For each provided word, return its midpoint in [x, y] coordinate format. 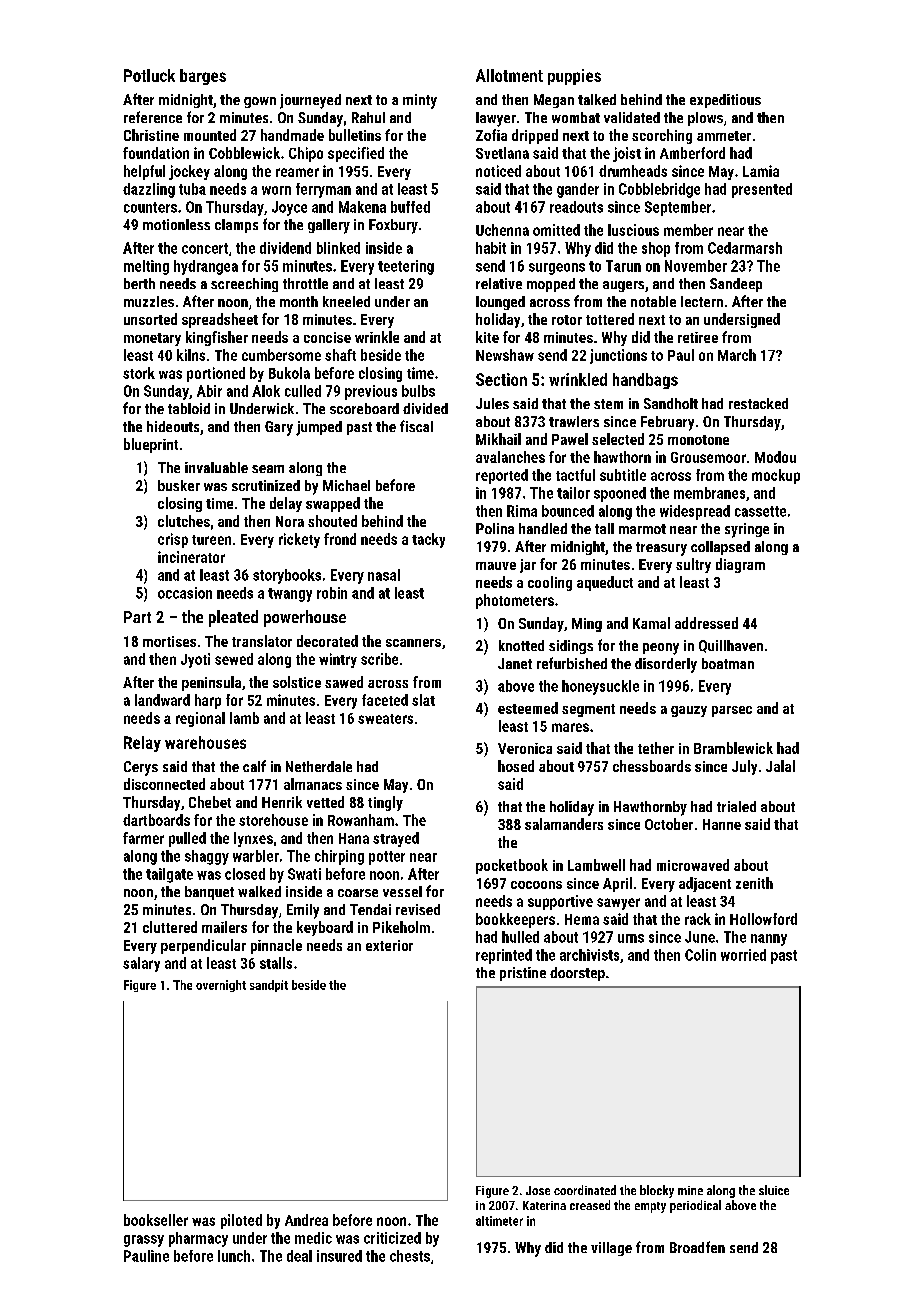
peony [661, 649]
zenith [754, 883]
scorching [662, 136]
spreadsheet [220, 320]
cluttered [170, 927]
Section [501, 379]
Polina [495, 528]
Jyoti [195, 660]
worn [276, 190]
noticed [498, 171]
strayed [396, 839]
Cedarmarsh [745, 248]
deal [299, 1256]
